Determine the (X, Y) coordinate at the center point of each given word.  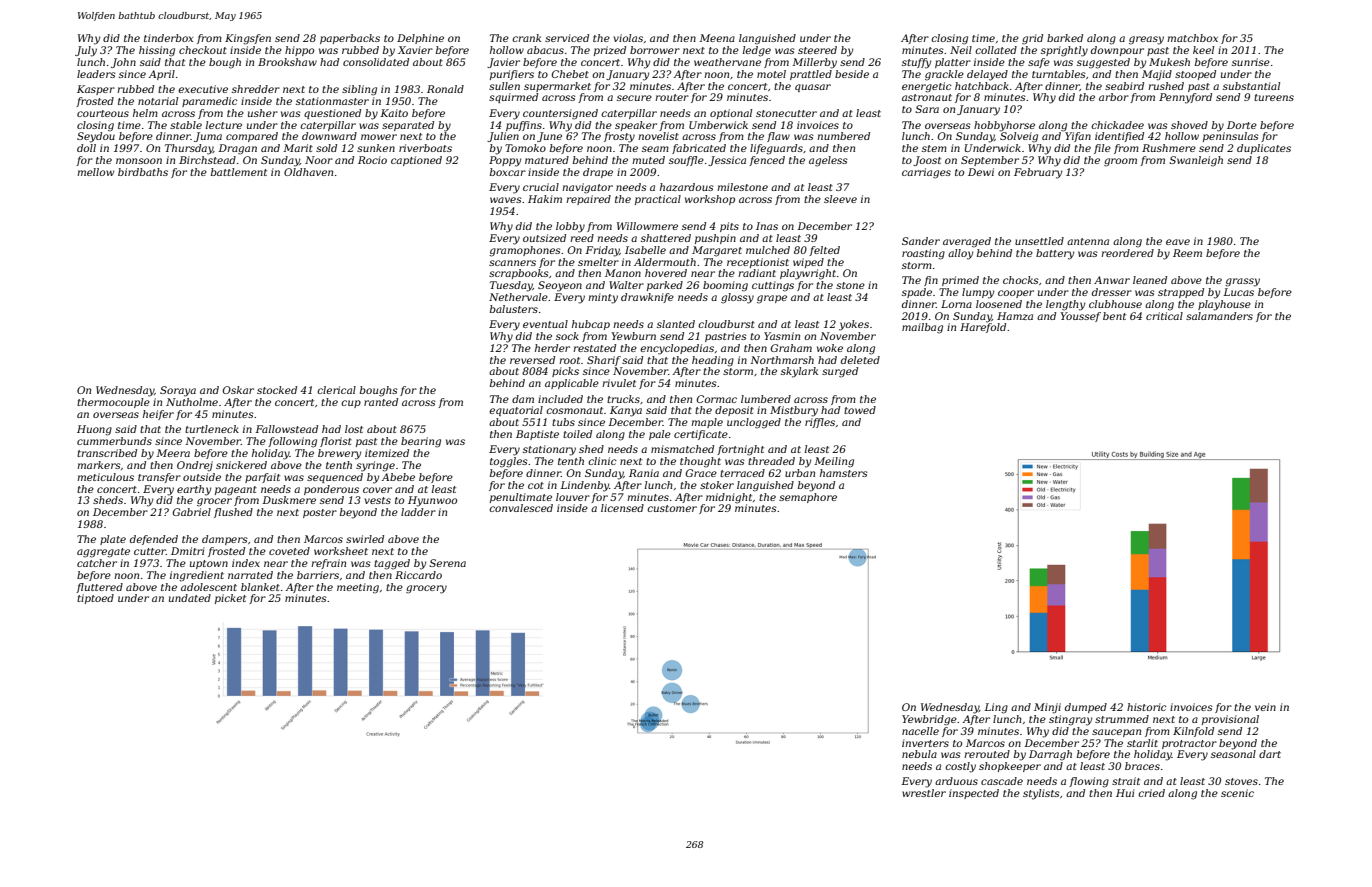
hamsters (844, 473)
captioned (416, 161)
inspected (974, 794)
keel (1203, 50)
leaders (96, 74)
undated (190, 598)
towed (860, 410)
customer (672, 508)
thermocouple (113, 403)
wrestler (924, 793)
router (672, 97)
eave (1178, 242)
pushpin (715, 239)
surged (840, 372)
